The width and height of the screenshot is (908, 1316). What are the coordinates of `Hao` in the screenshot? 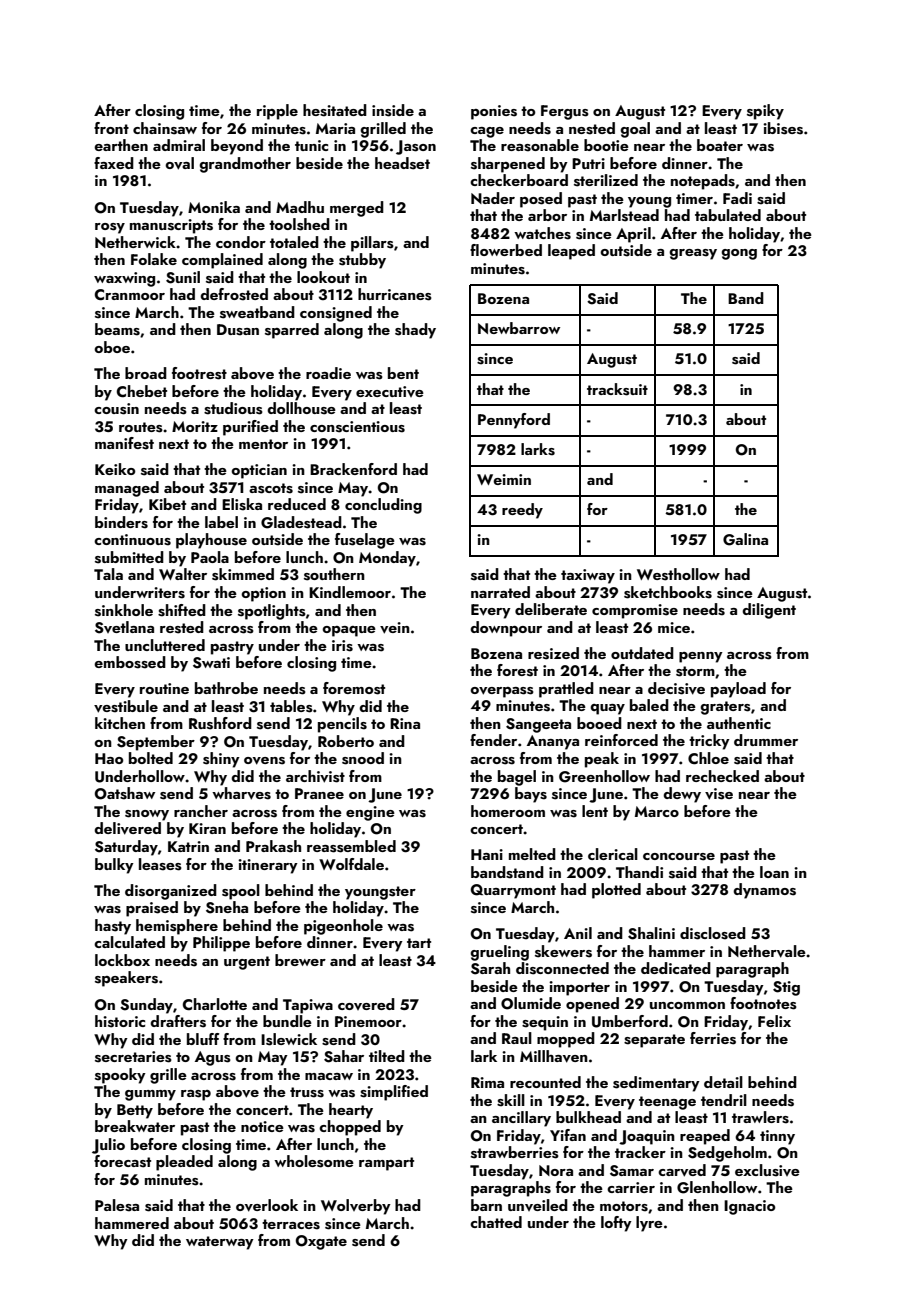 It's located at (109, 758).
